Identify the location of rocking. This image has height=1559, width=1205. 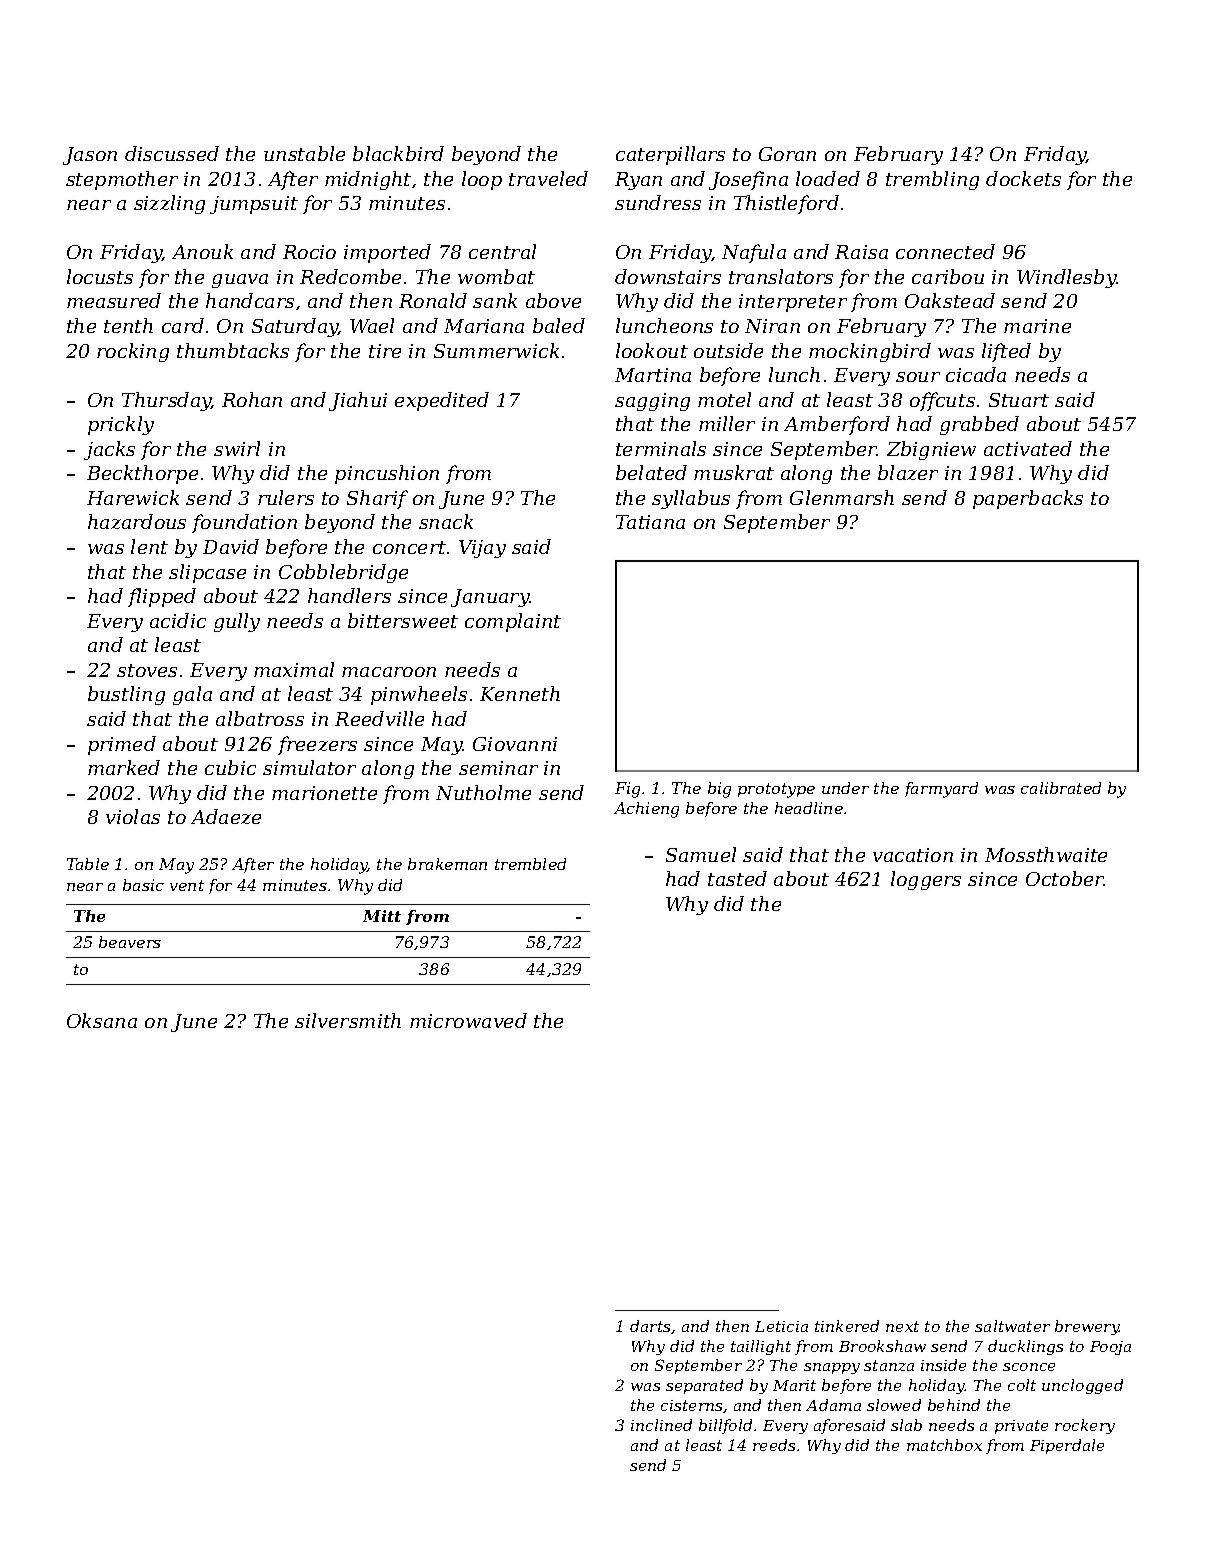
(133, 352).
